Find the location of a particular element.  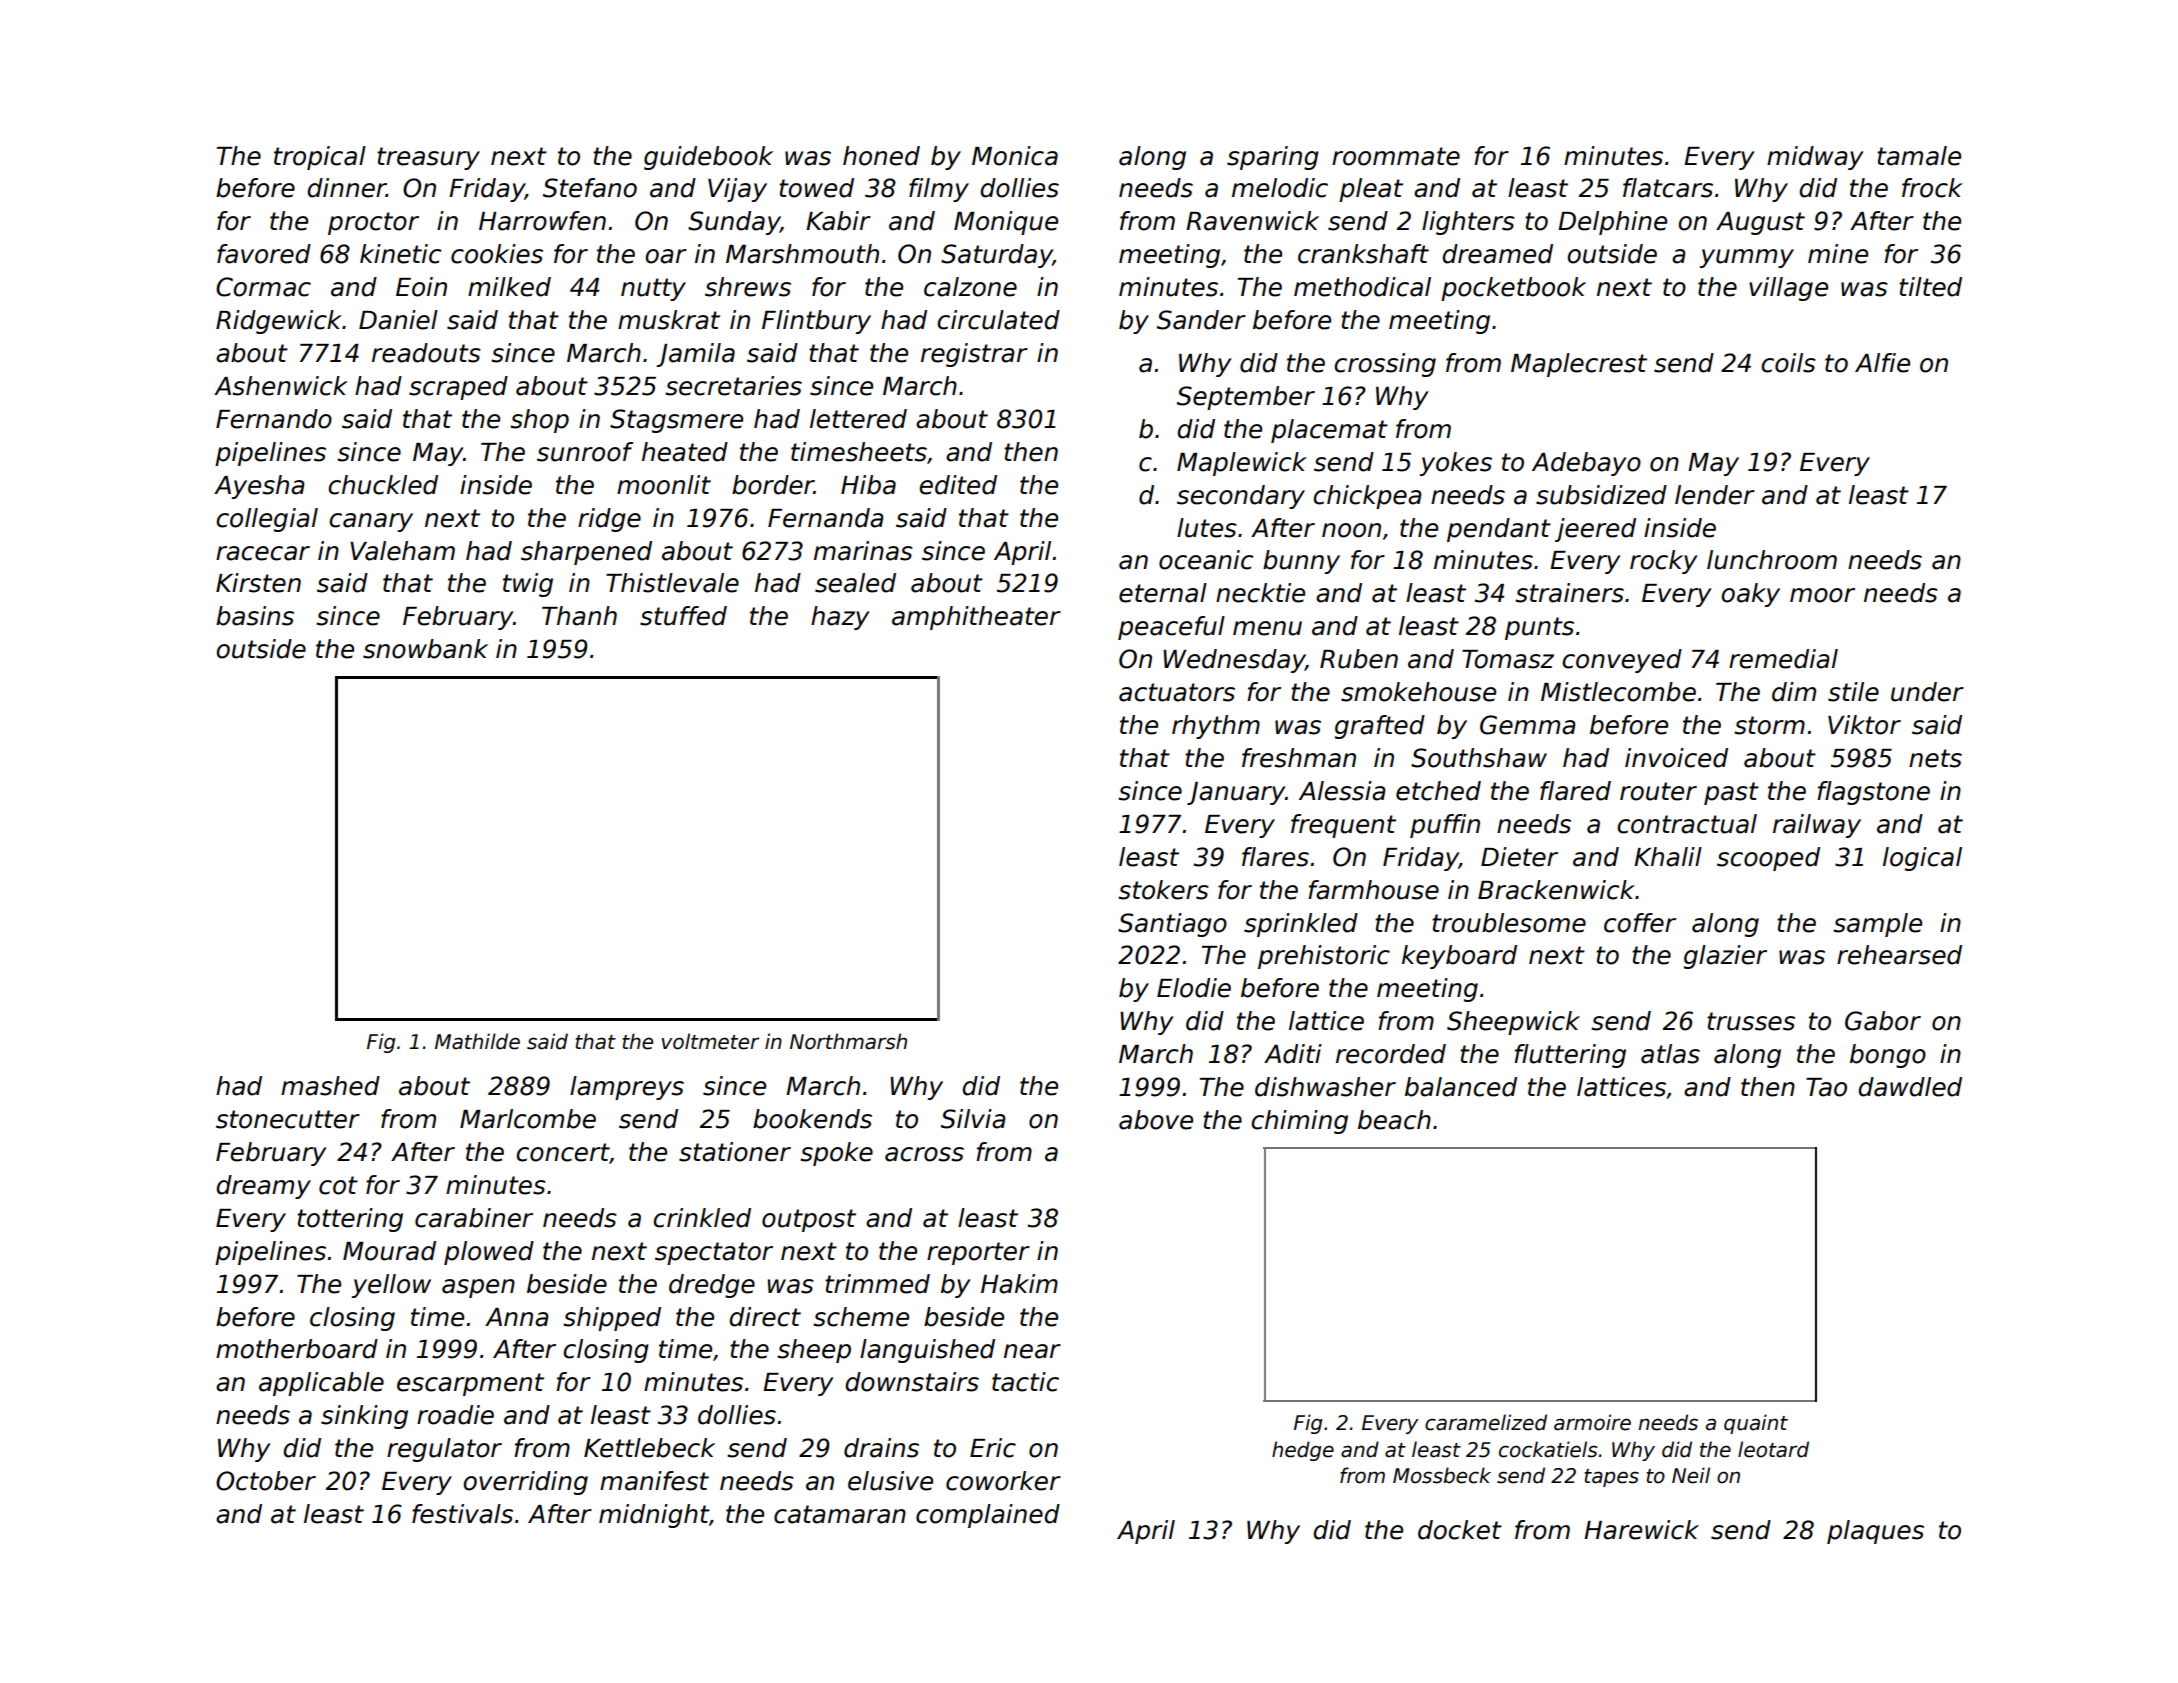

tamale is located at coordinates (1919, 156).
